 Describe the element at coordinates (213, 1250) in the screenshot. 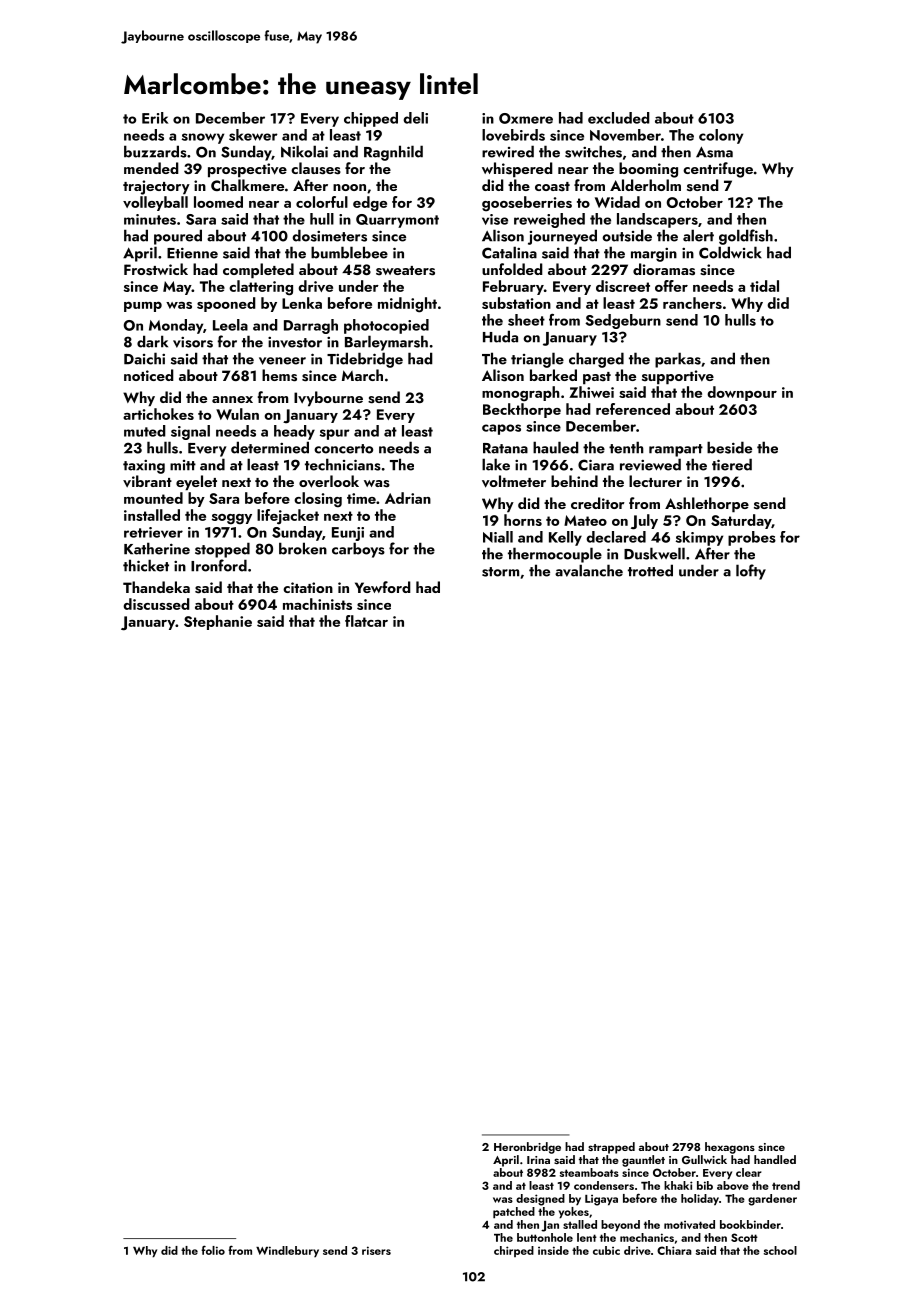

I see `folio` at that location.
